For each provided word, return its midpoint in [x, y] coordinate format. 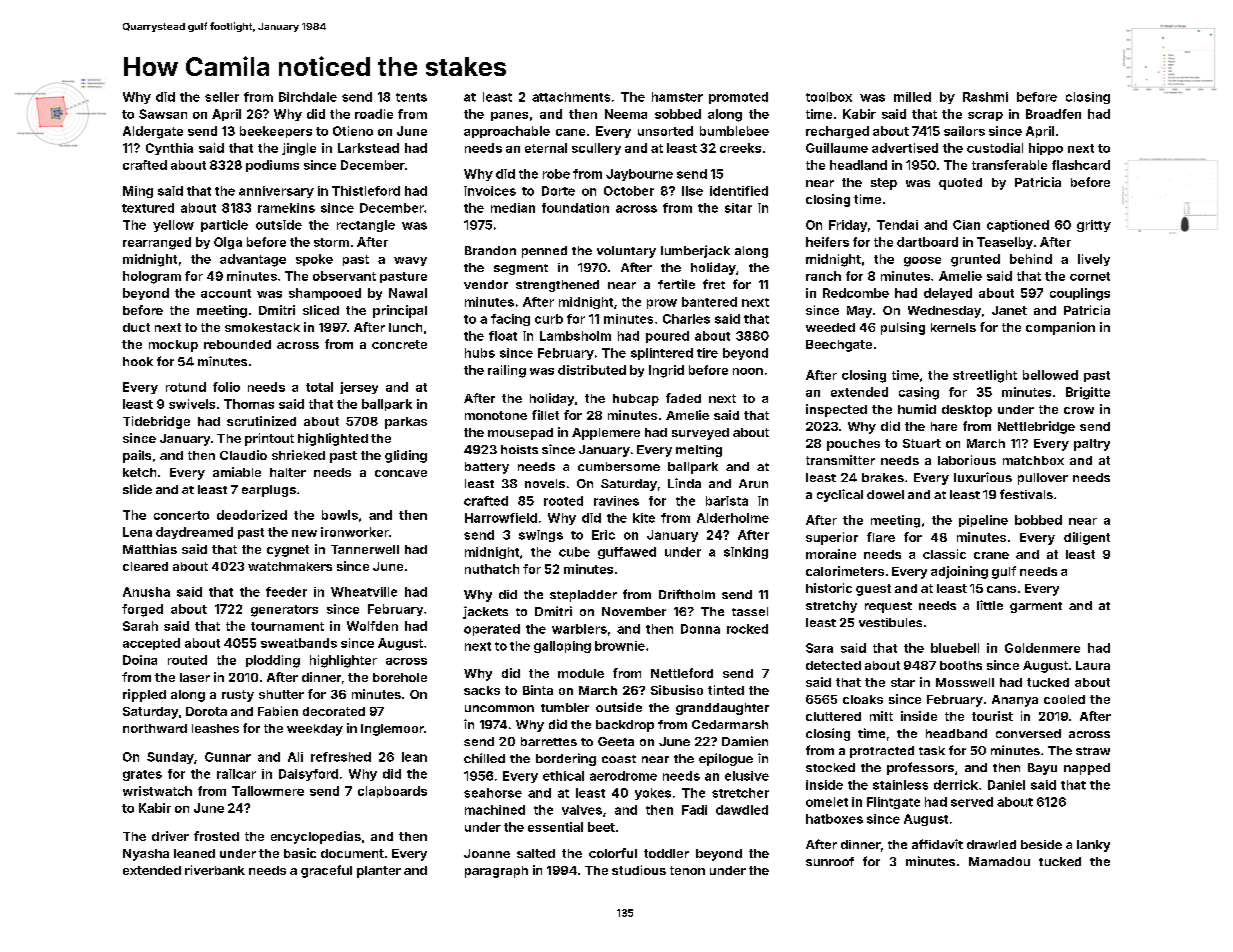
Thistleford [366, 191]
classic [944, 554]
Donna [700, 629]
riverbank [215, 870]
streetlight [985, 376]
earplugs [269, 491]
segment [521, 269]
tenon [687, 870]
